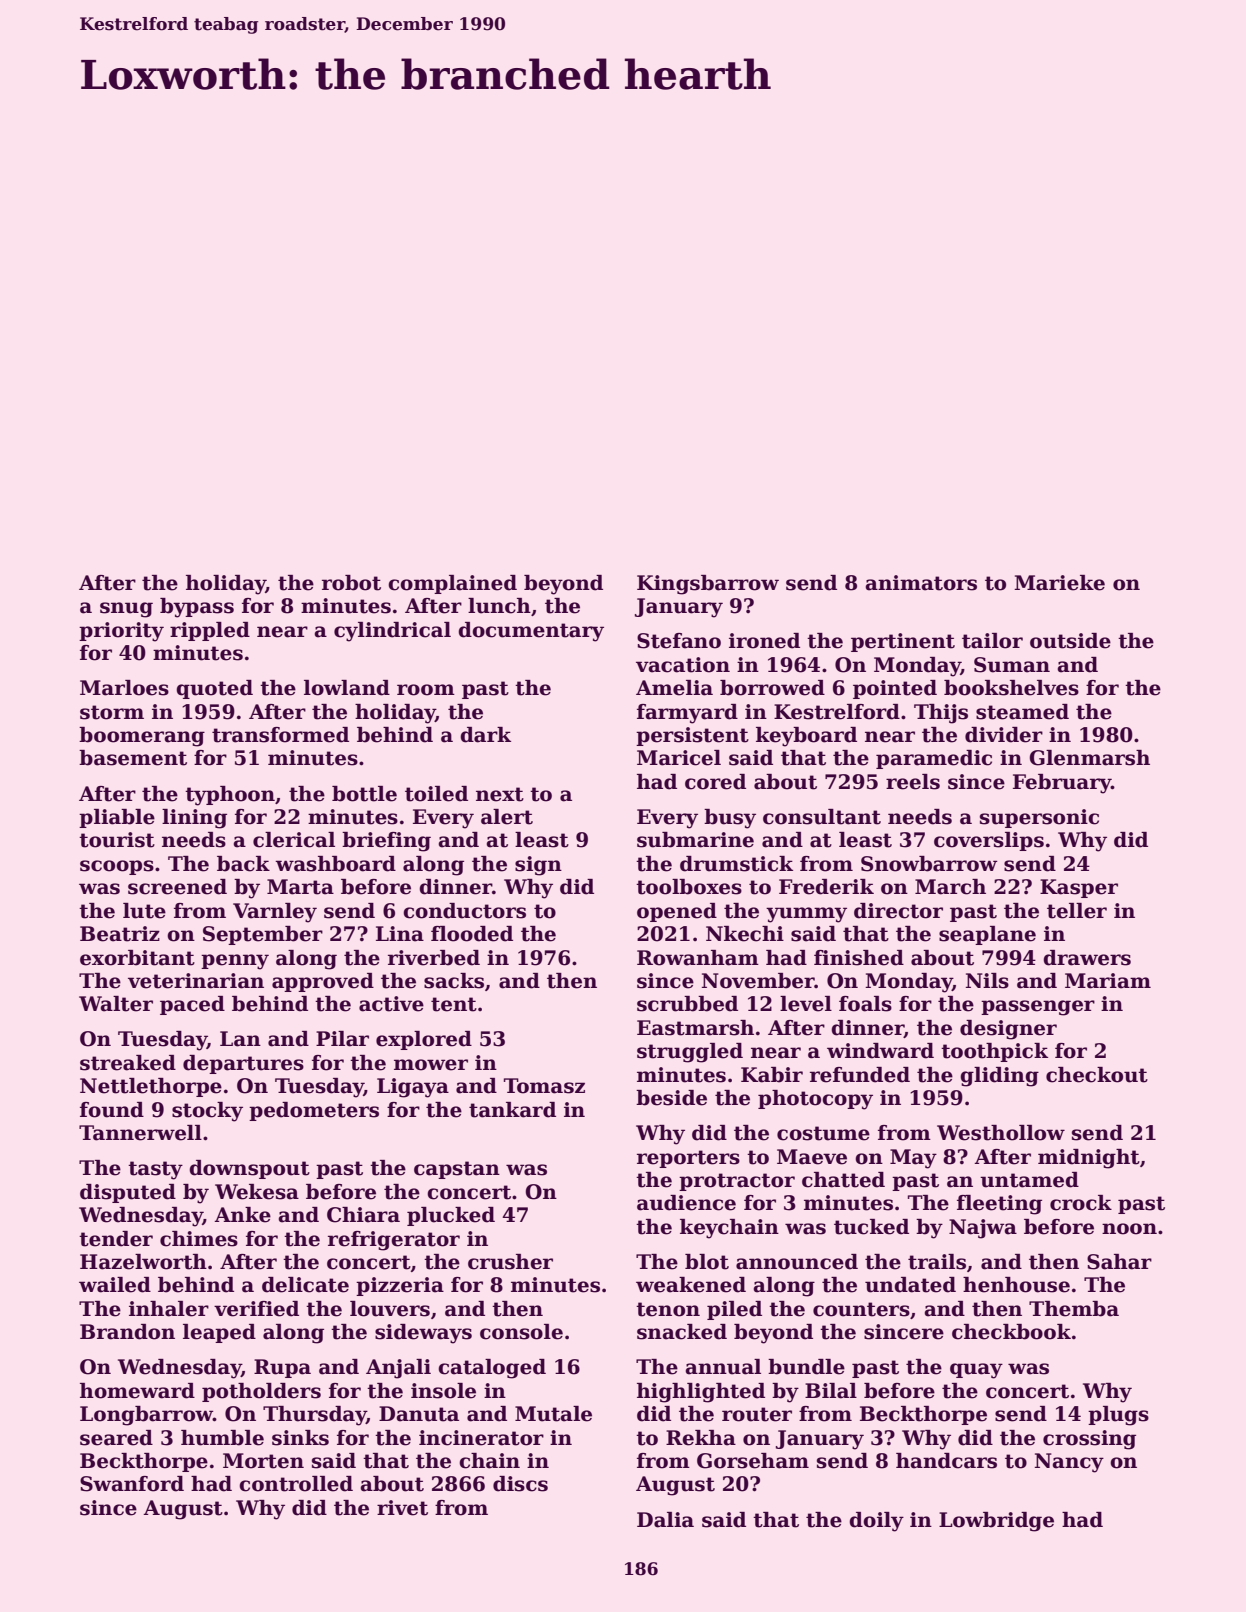 Image resolution: width=1246 pixels, height=1612 pixels. Describe the element at coordinates (143, 1262) in the page. I see `Hazelworth` at that location.
